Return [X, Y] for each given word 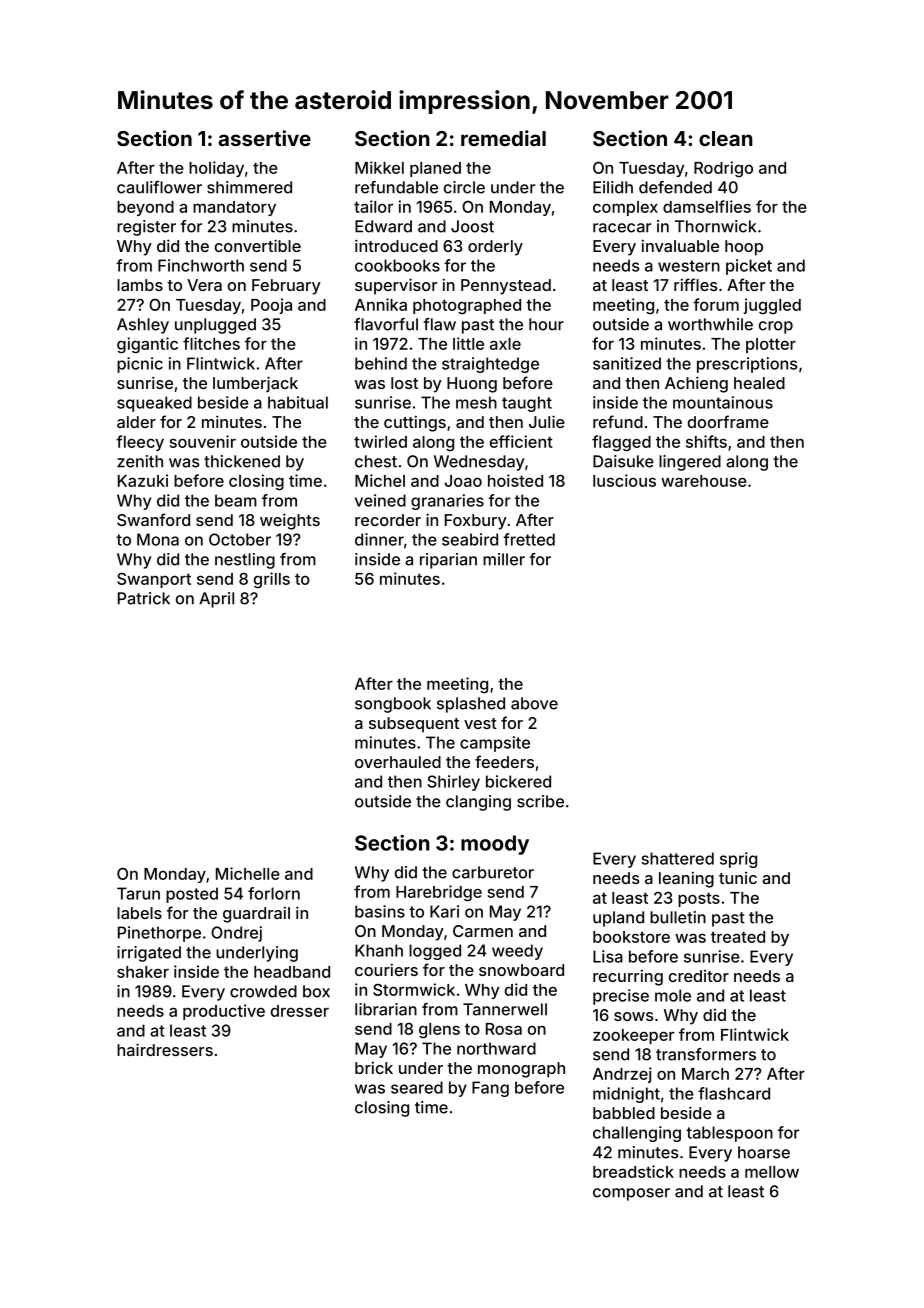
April [216, 600]
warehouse [704, 481]
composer [631, 1194]
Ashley [143, 326]
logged [435, 952]
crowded [263, 991]
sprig [738, 860]
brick [374, 1067]
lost [404, 383]
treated [738, 937]
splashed [471, 705]
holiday [216, 169]
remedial [503, 138]
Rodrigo [723, 169]
